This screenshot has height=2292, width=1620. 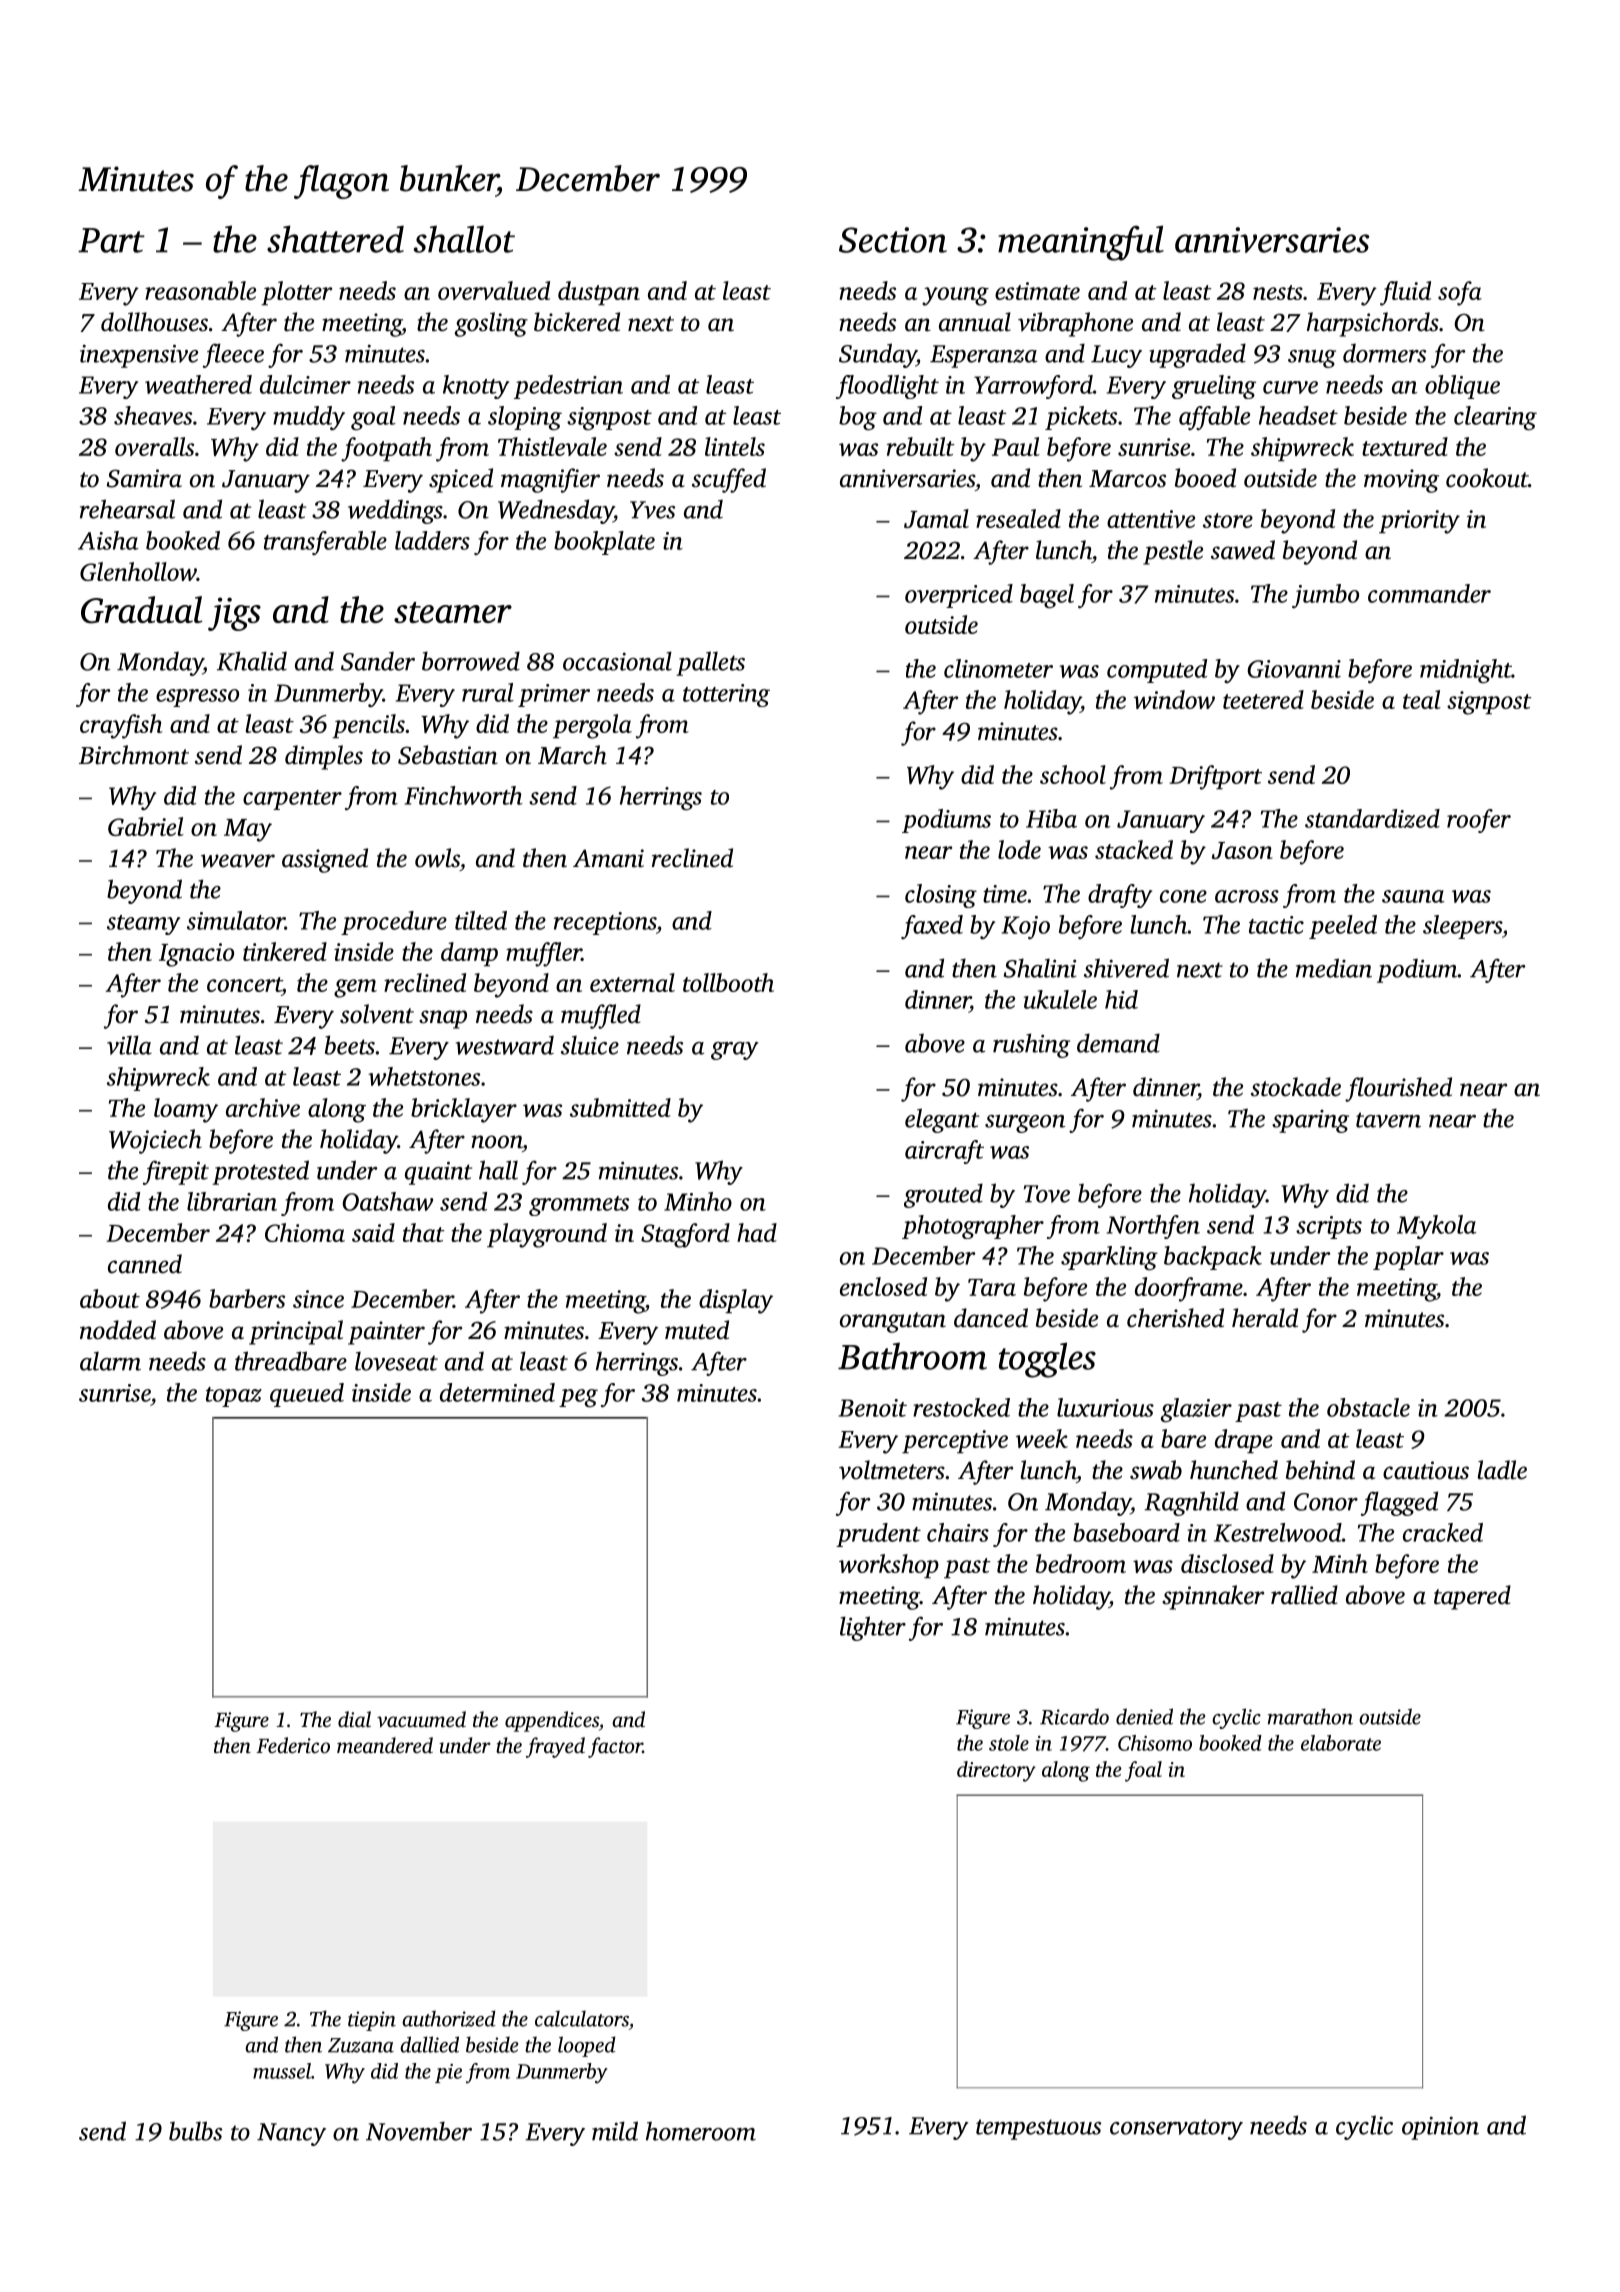 What do you see at coordinates (1189, 1289) in the screenshot?
I see `doorframe` at bounding box center [1189, 1289].
